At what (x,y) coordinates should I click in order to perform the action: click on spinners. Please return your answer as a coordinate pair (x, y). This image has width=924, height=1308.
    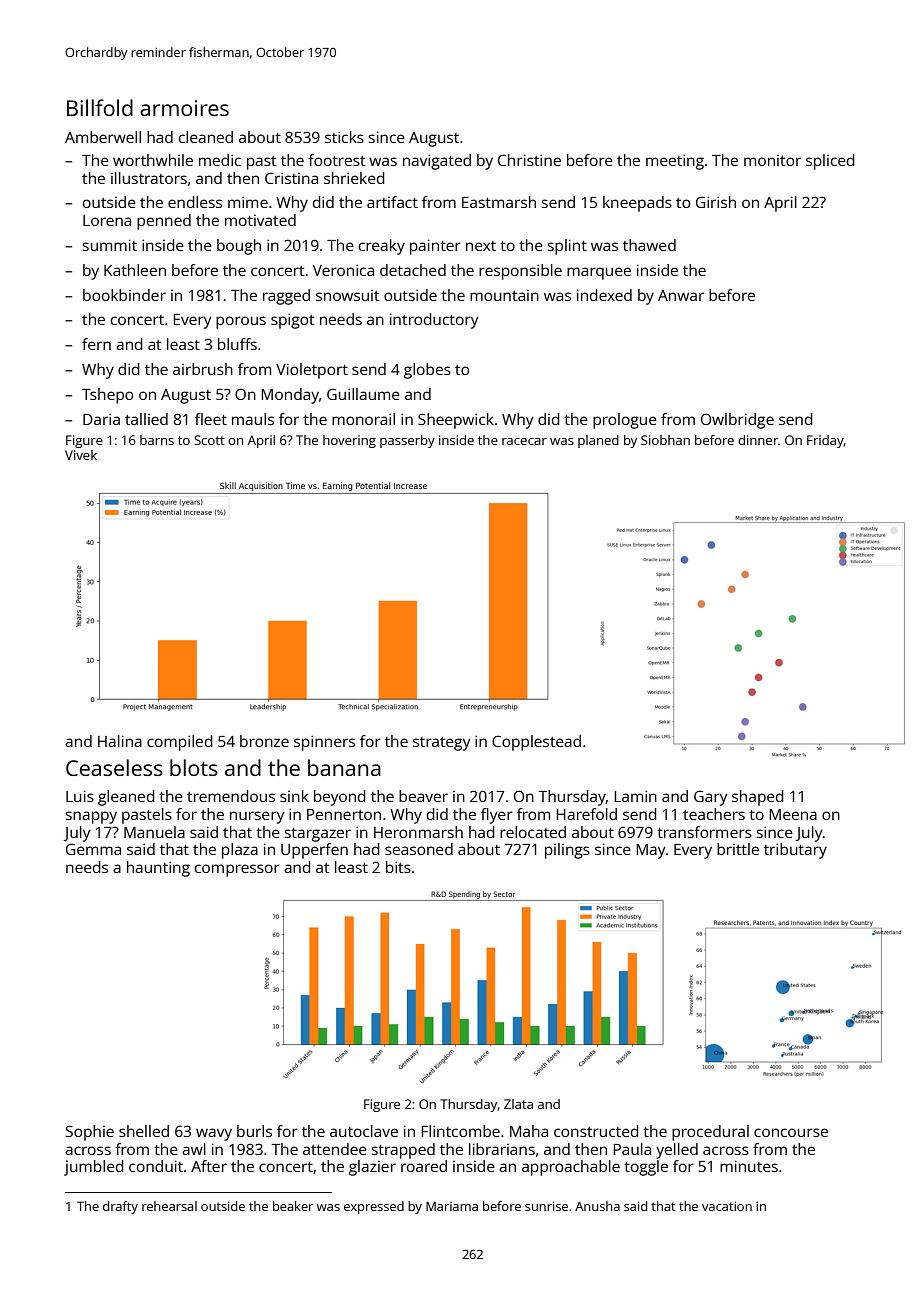
    Looking at the image, I should click on (324, 743).
